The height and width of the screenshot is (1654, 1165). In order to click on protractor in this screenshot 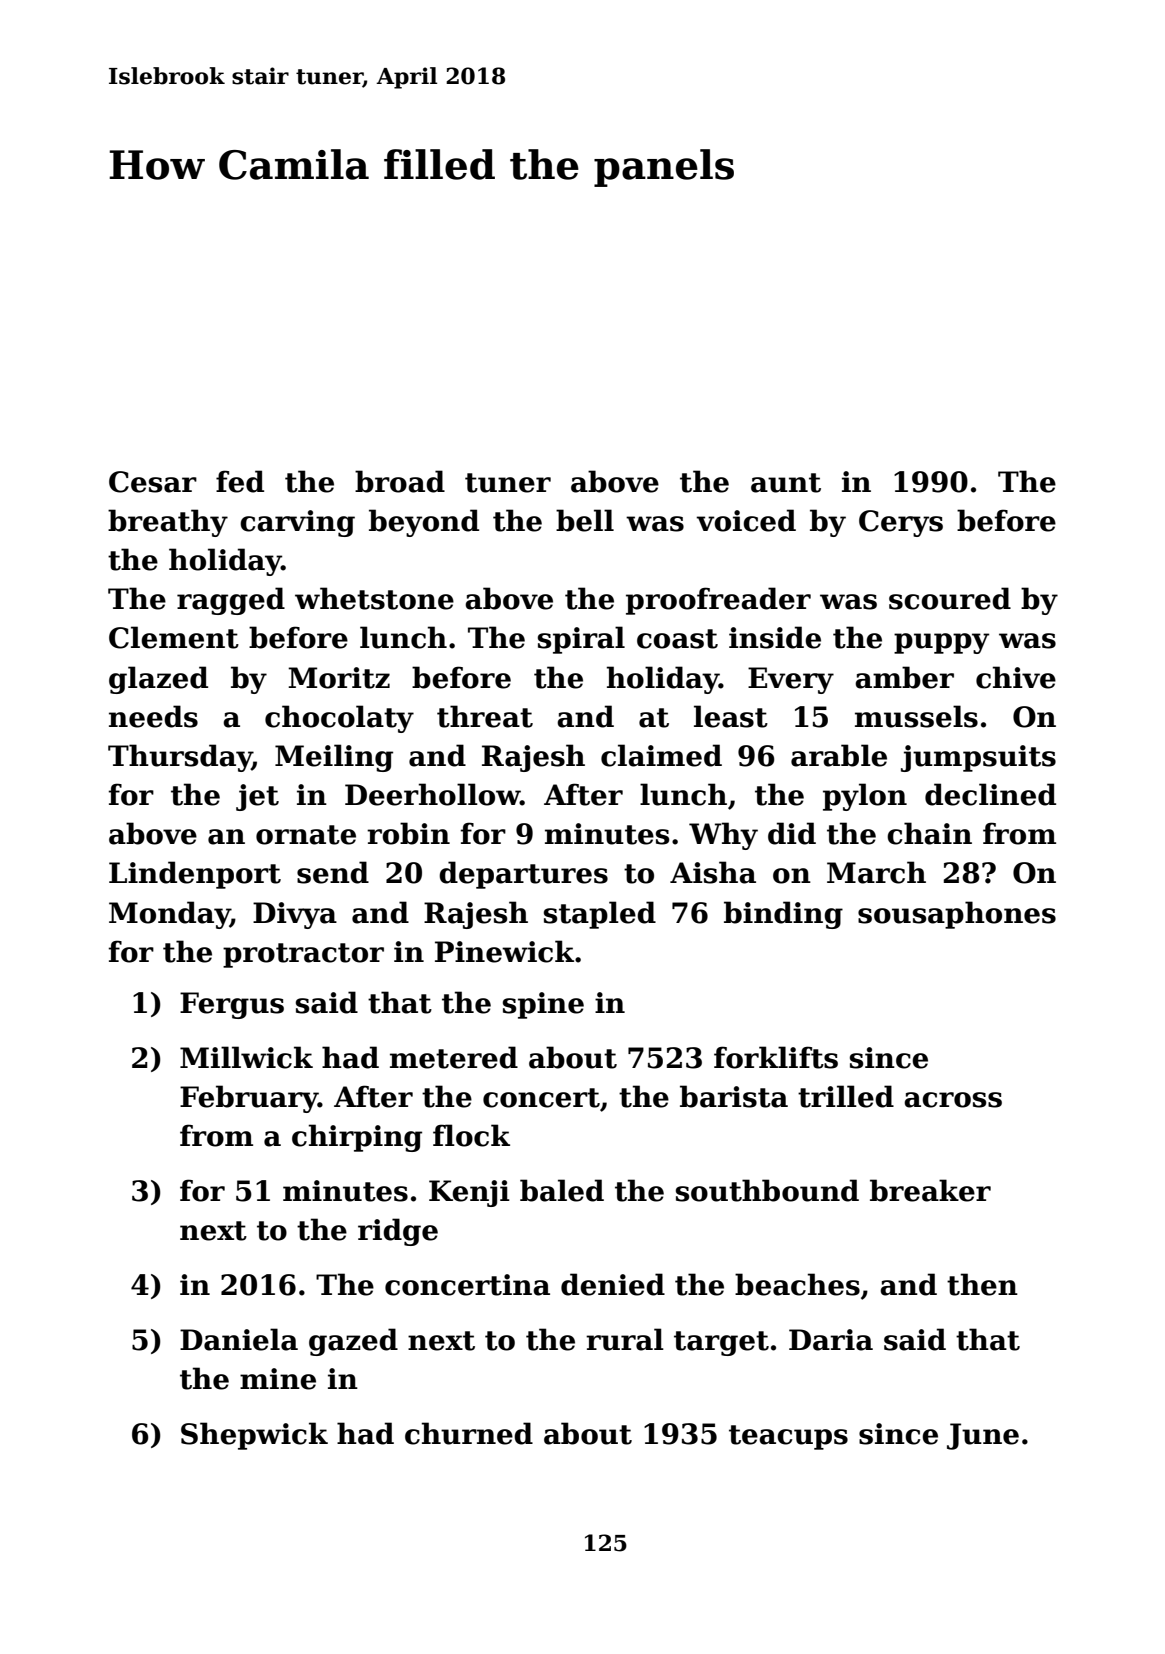, I will do `click(303, 955)`.
